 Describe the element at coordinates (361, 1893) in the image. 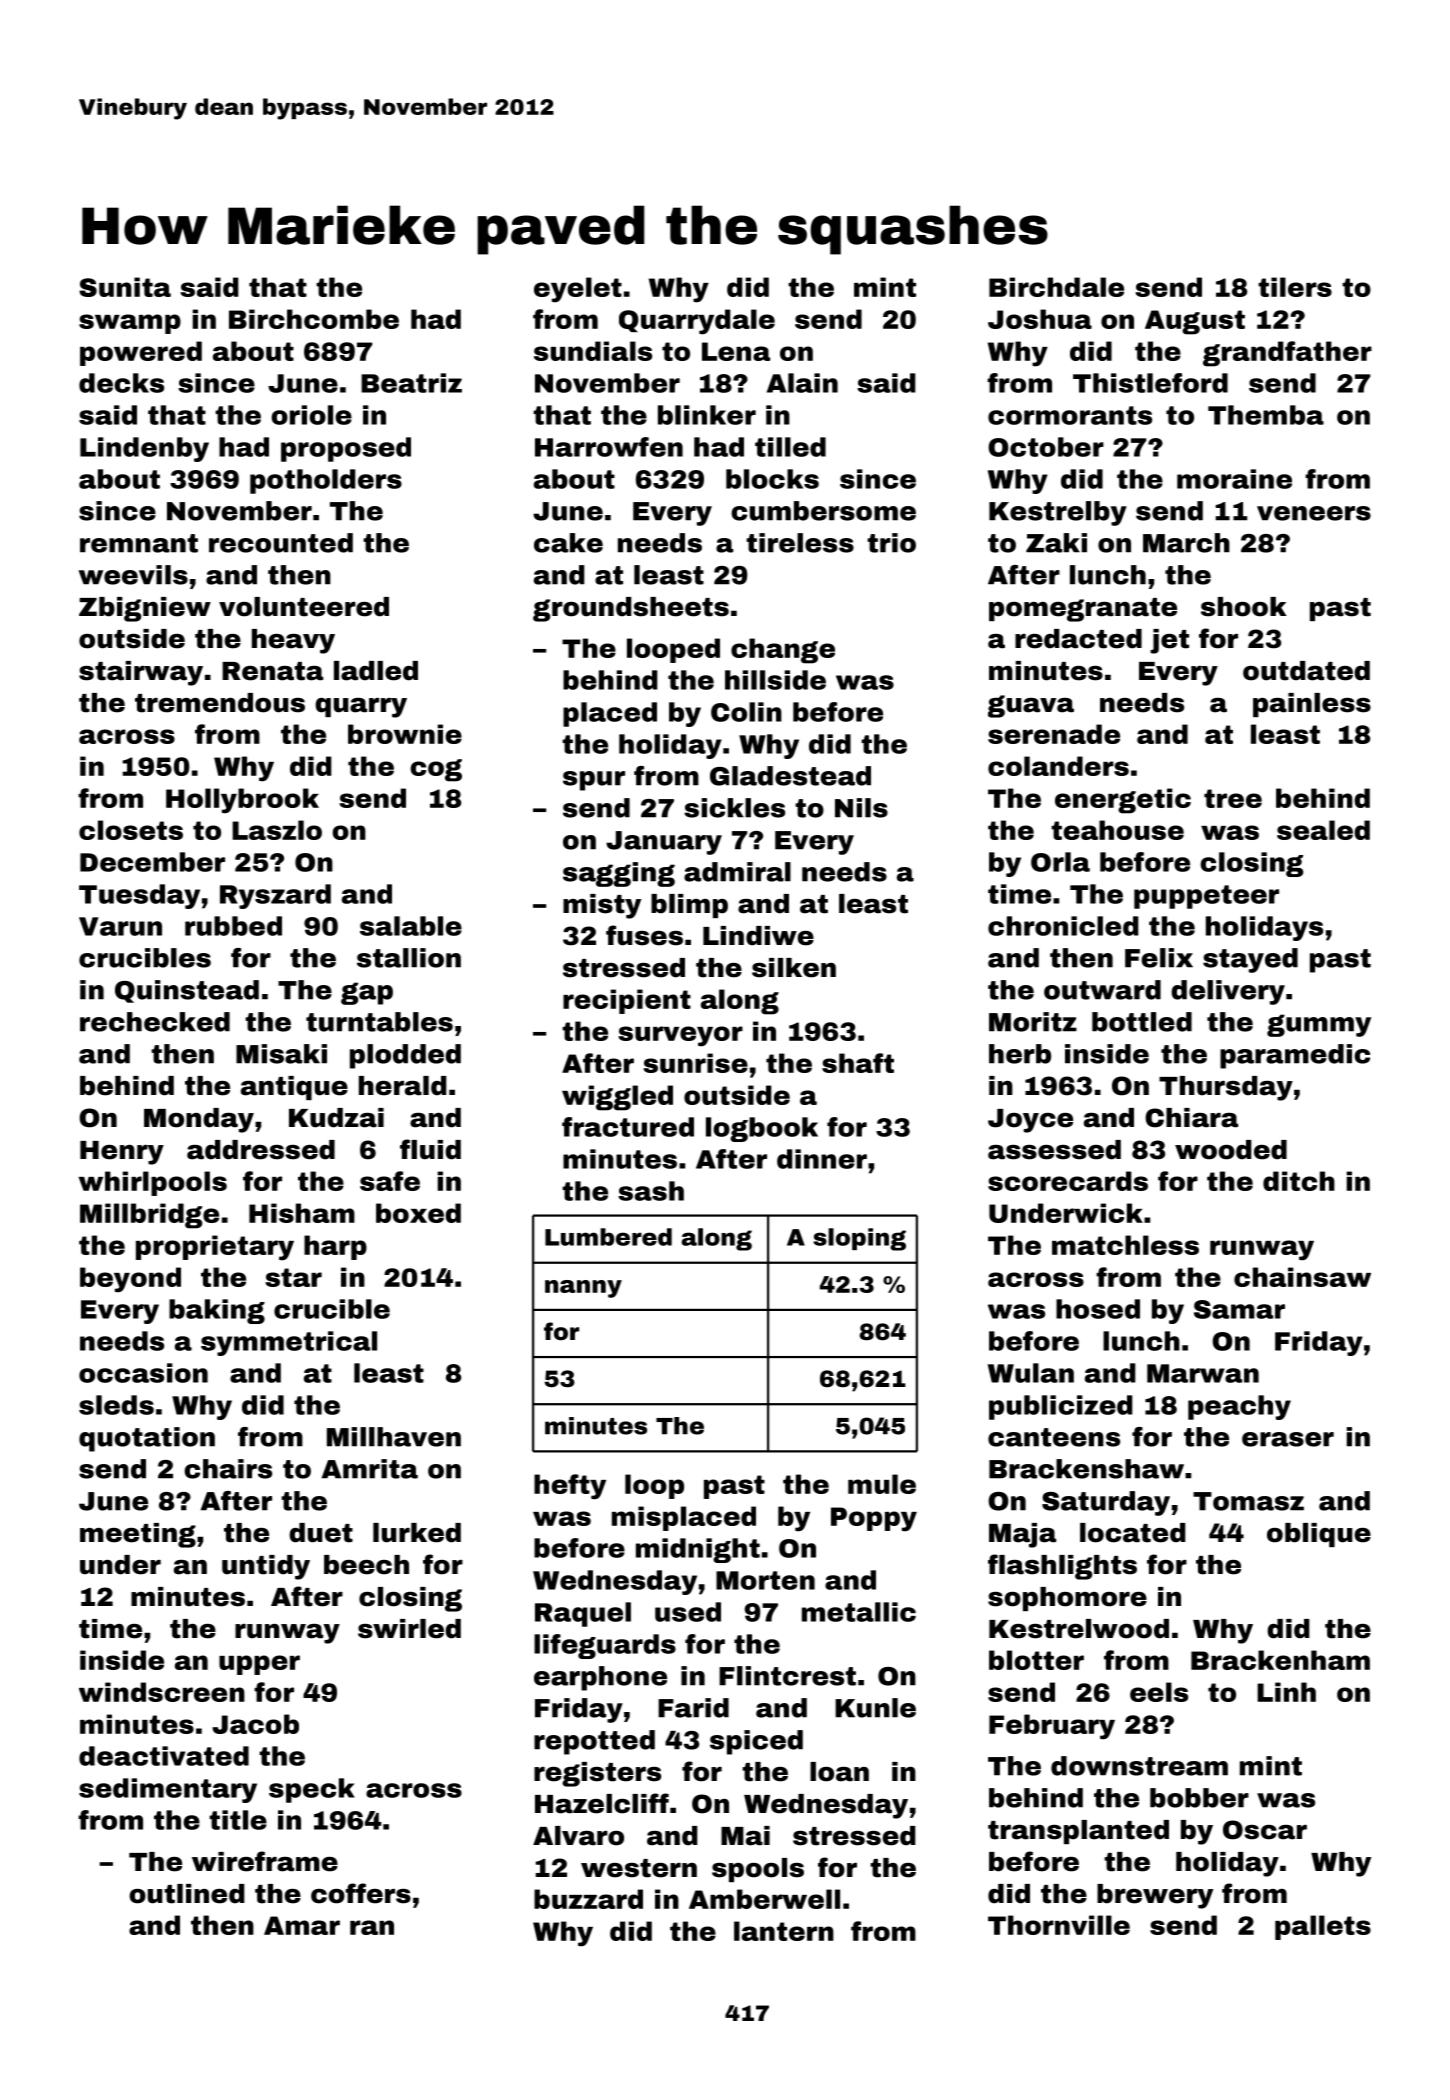

I see `coffers` at that location.
